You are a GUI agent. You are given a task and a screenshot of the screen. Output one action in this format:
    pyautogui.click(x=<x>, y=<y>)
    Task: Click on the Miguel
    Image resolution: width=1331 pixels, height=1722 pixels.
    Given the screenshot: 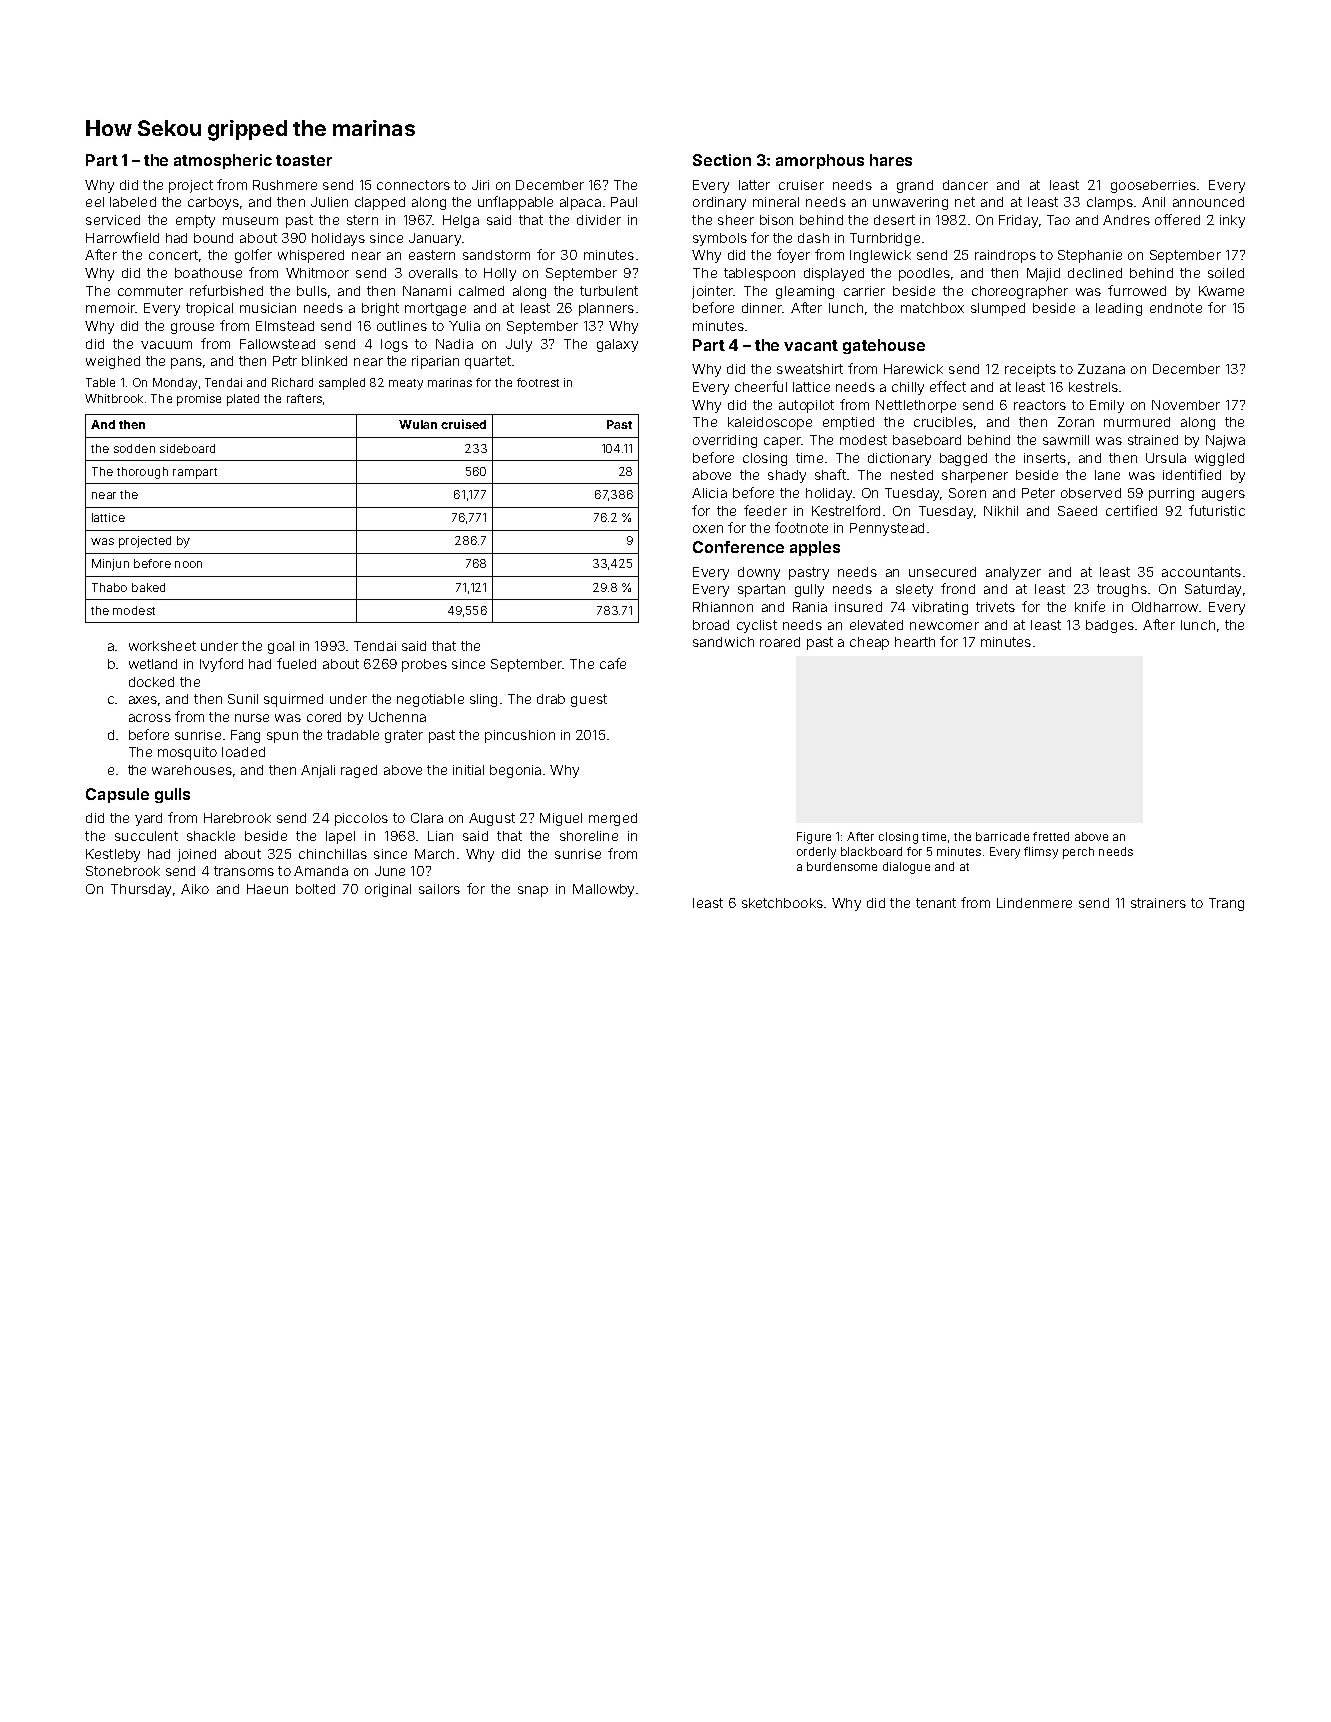 What is the action you would take?
    pyautogui.click(x=561, y=819)
